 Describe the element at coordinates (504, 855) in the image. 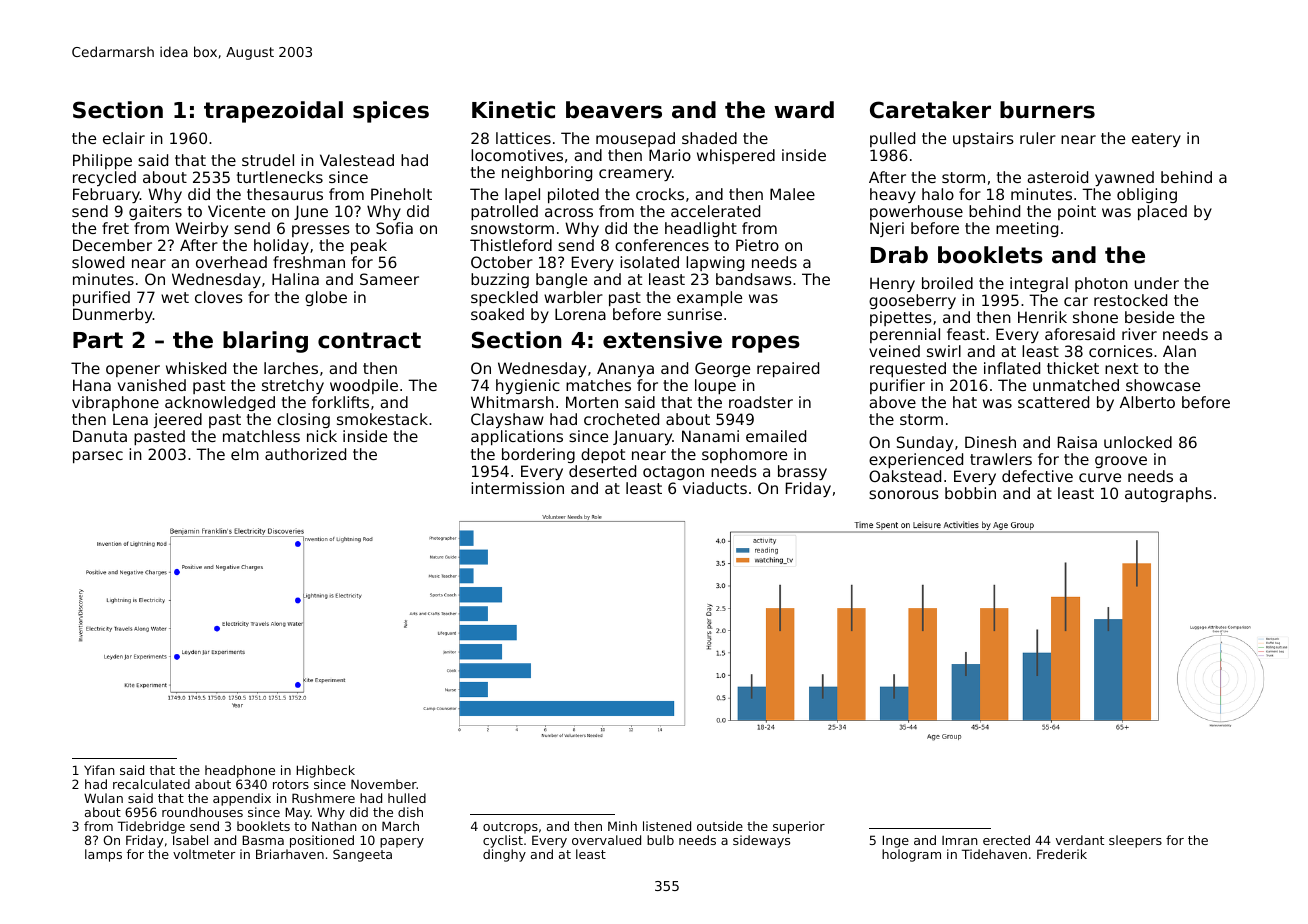

I see `dinghy` at that location.
